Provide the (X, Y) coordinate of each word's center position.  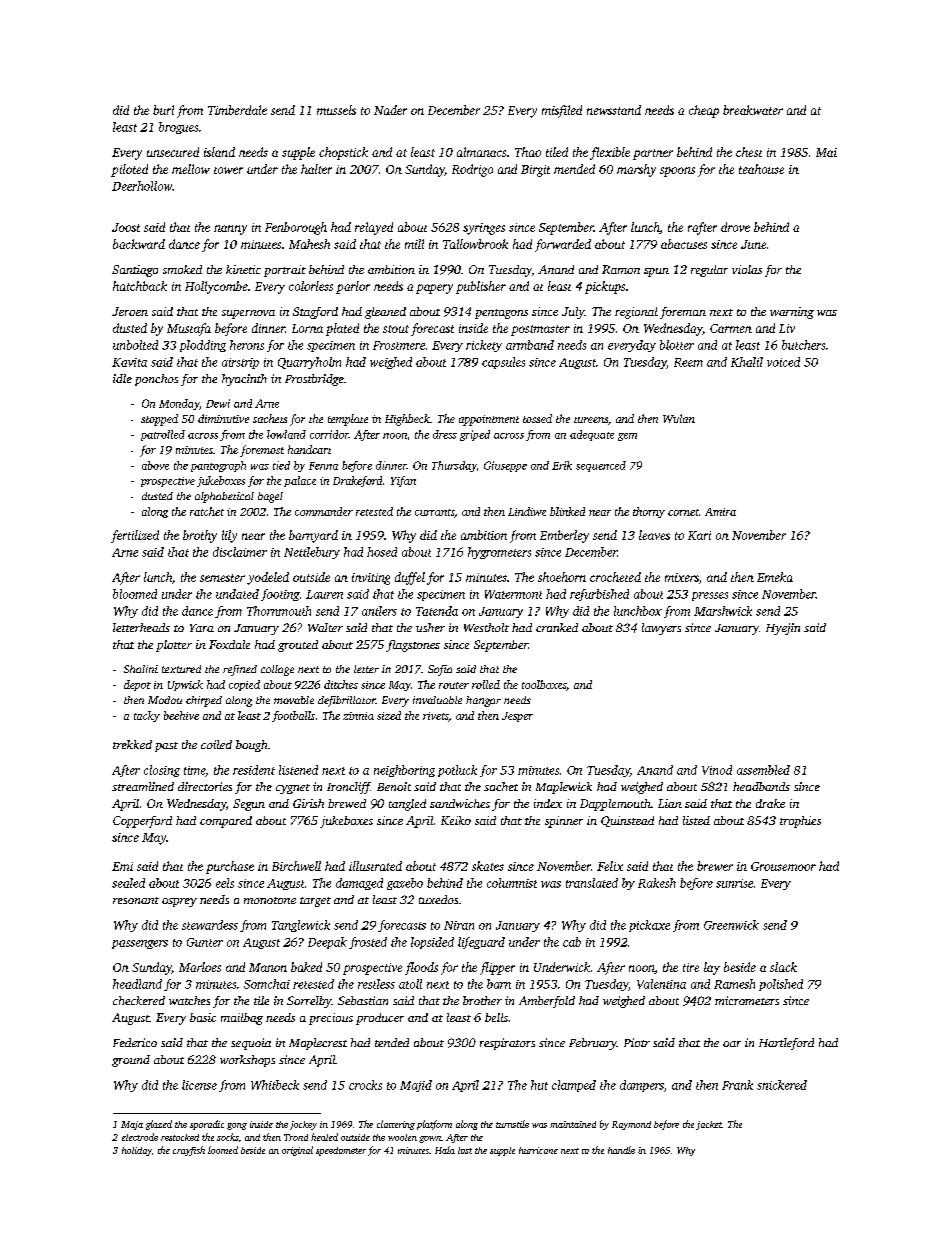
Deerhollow (142, 186)
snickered (782, 1085)
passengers (140, 944)
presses (710, 596)
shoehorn (562, 577)
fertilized (135, 536)
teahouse (761, 169)
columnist (512, 883)
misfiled (562, 111)
